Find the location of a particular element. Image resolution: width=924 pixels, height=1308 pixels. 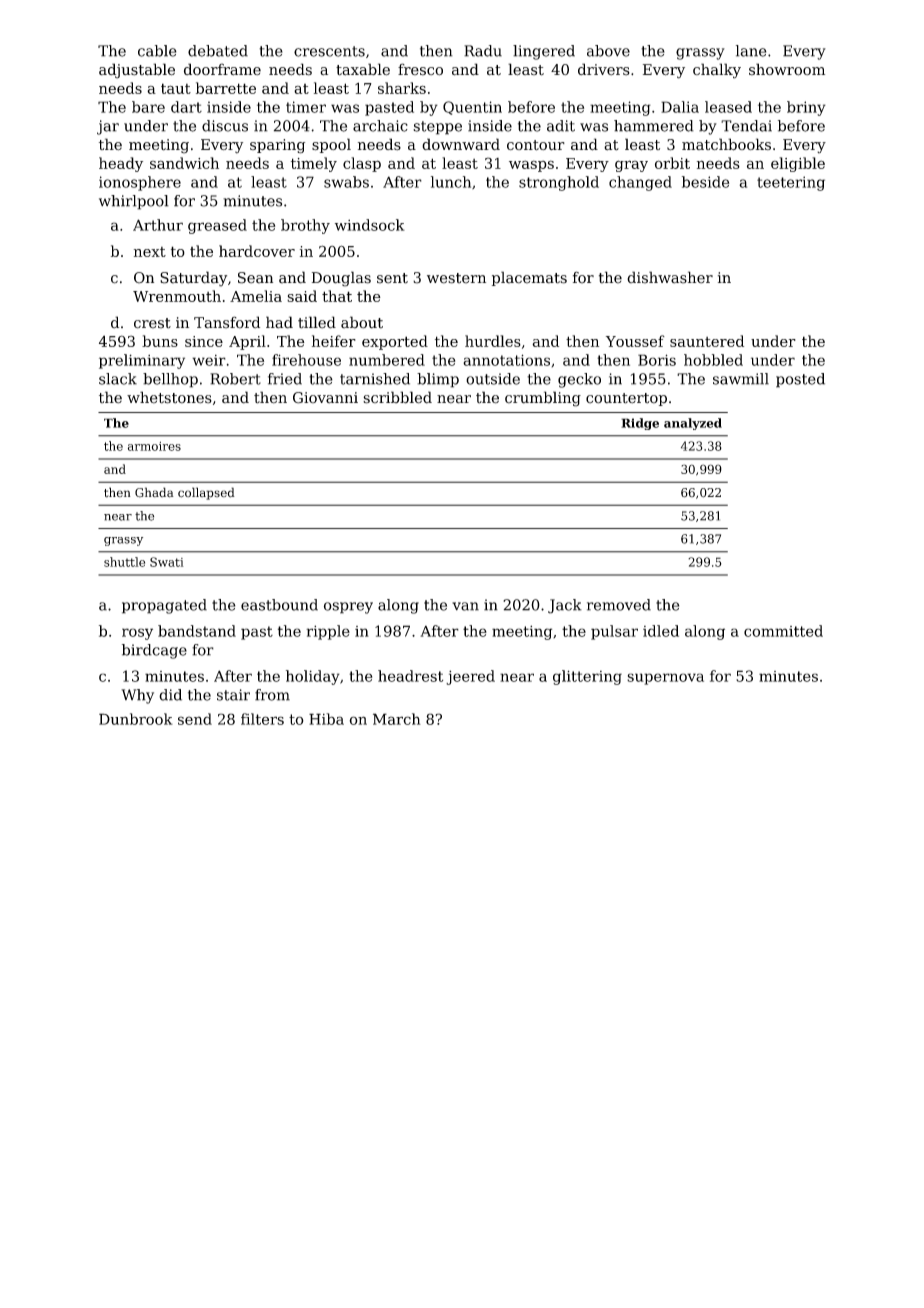

taut is located at coordinates (176, 88).
